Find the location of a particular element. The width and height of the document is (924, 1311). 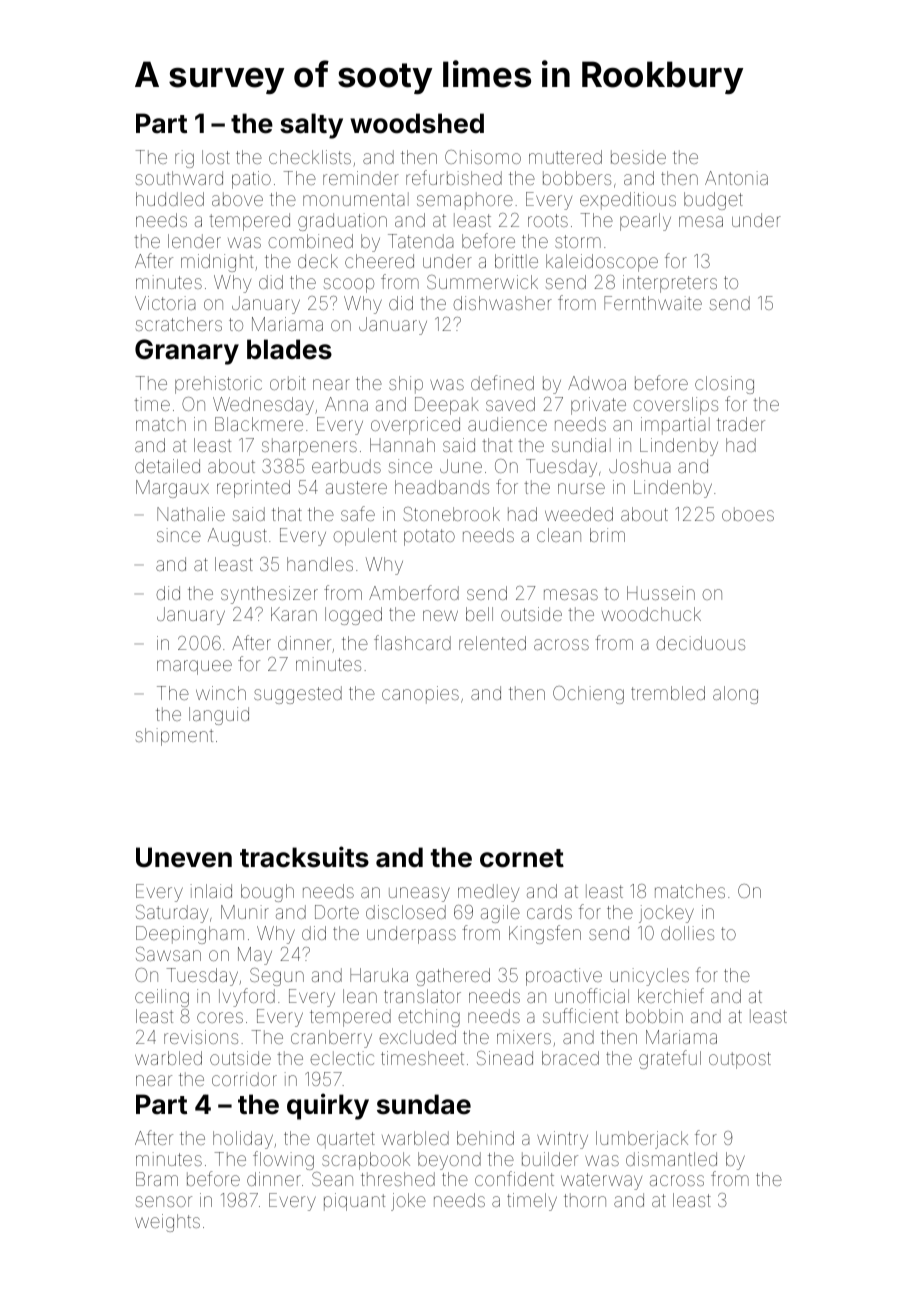

marquee is located at coordinates (194, 667).
